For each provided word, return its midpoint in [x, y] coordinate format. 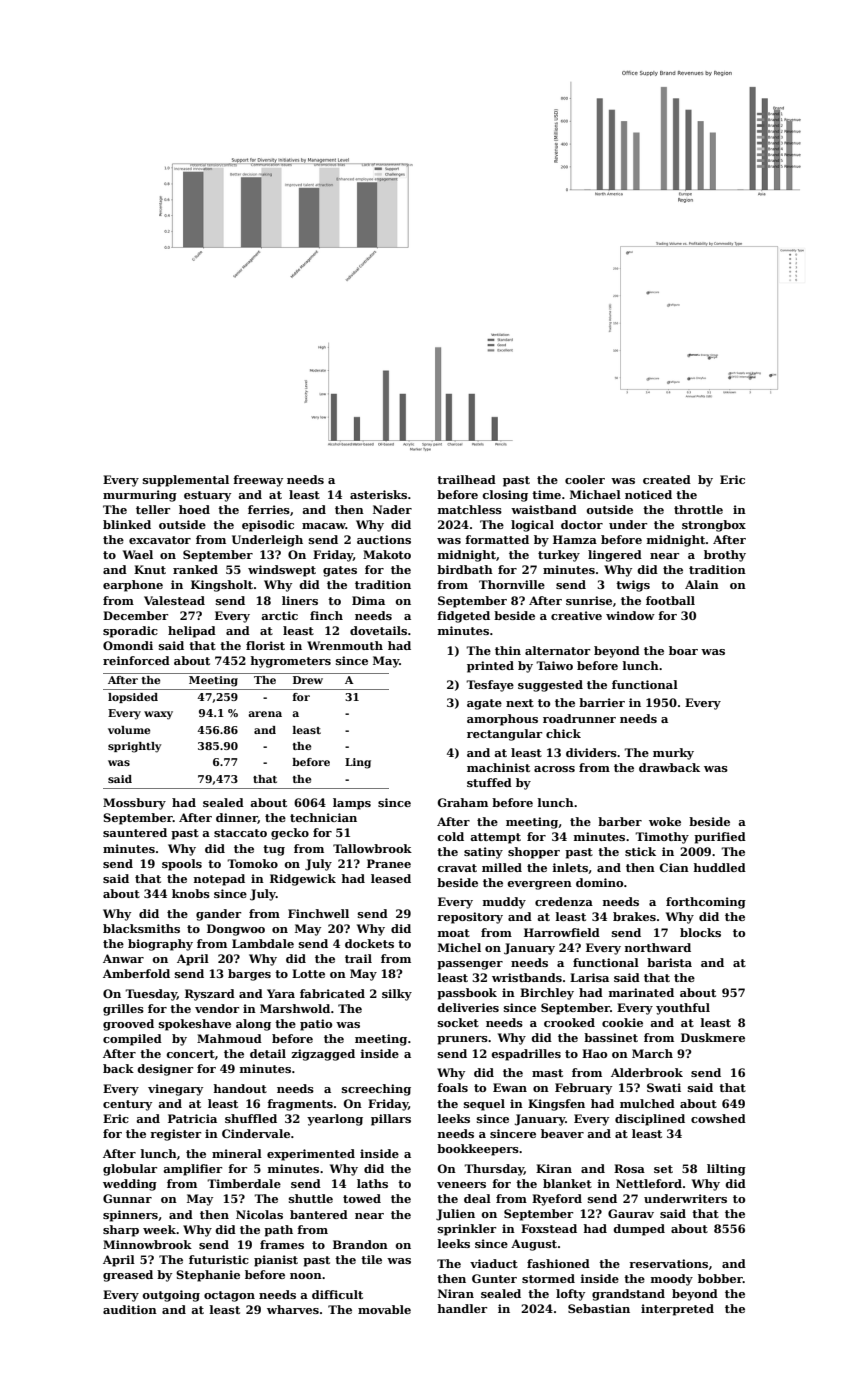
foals [452, 1087]
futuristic [219, 1259]
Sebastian [599, 1308]
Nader [392, 509]
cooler [585, 479]
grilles [123, 1010]
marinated [641, 992]
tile [371, 1259]
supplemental [186, 481]
